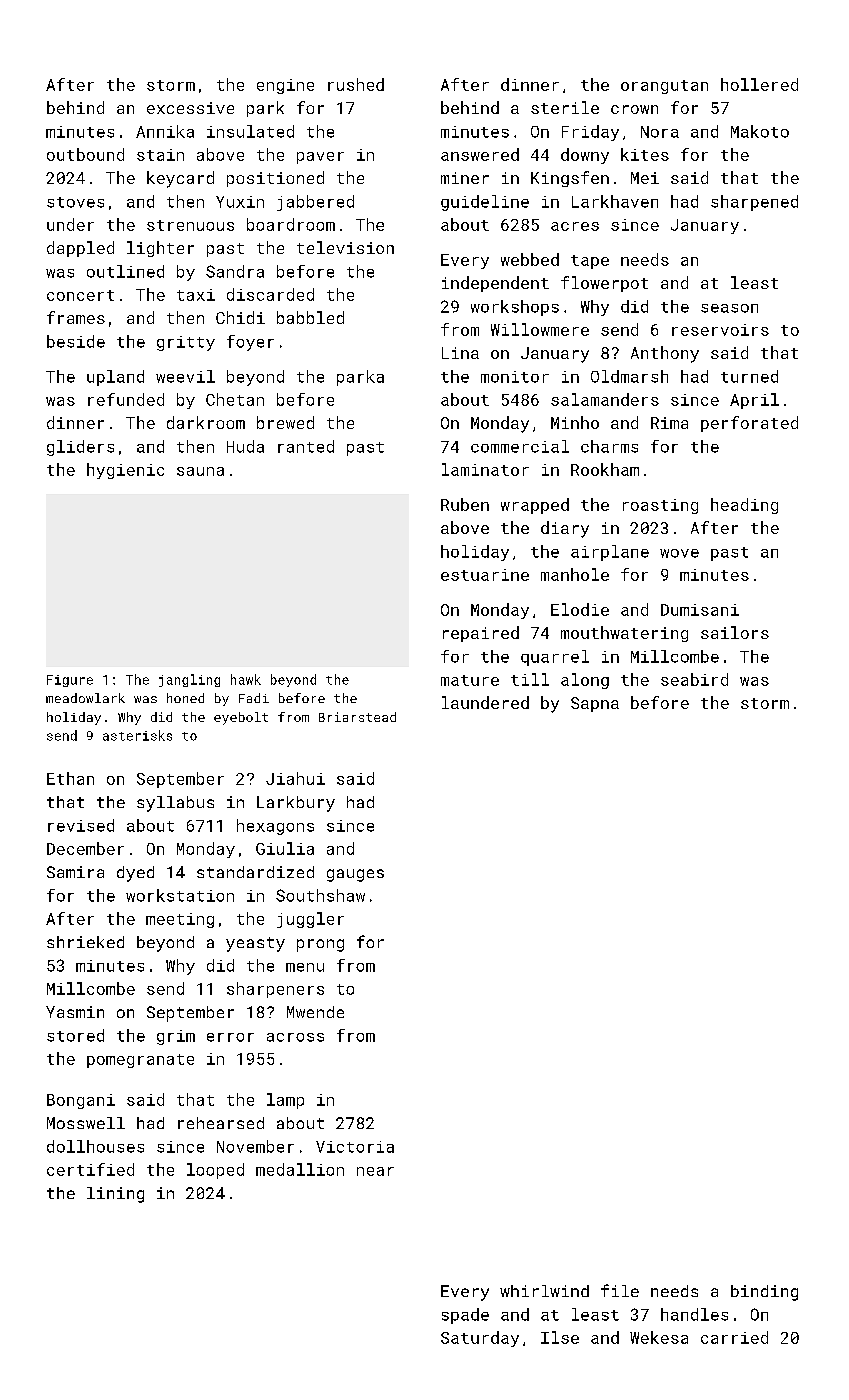 This document has height=1400, width=849. Describe the element at coordinates (659, 1337) in the document. I see `Wekesa` at that location.
